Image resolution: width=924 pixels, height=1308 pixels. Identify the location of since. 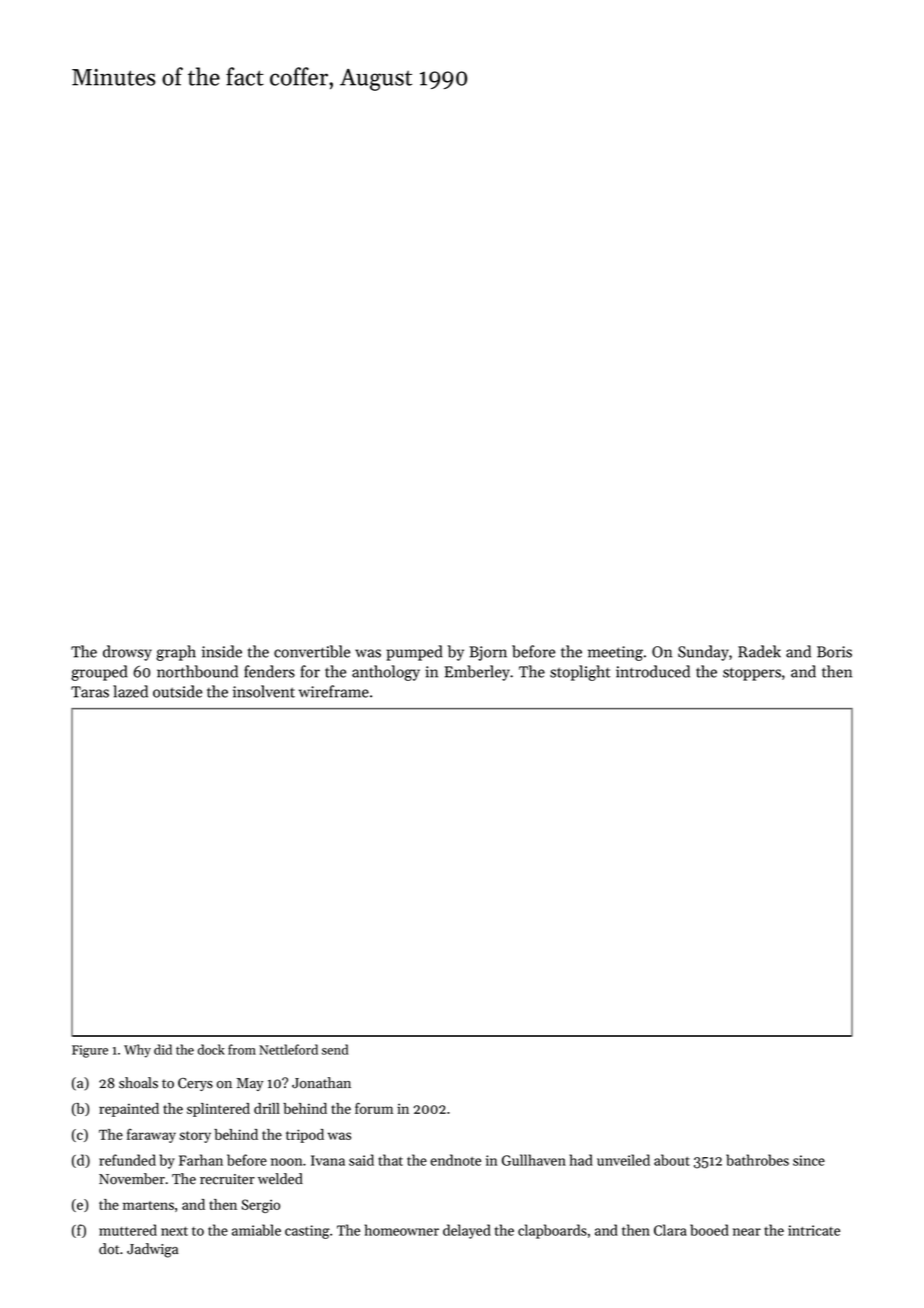
(809, 1160).
